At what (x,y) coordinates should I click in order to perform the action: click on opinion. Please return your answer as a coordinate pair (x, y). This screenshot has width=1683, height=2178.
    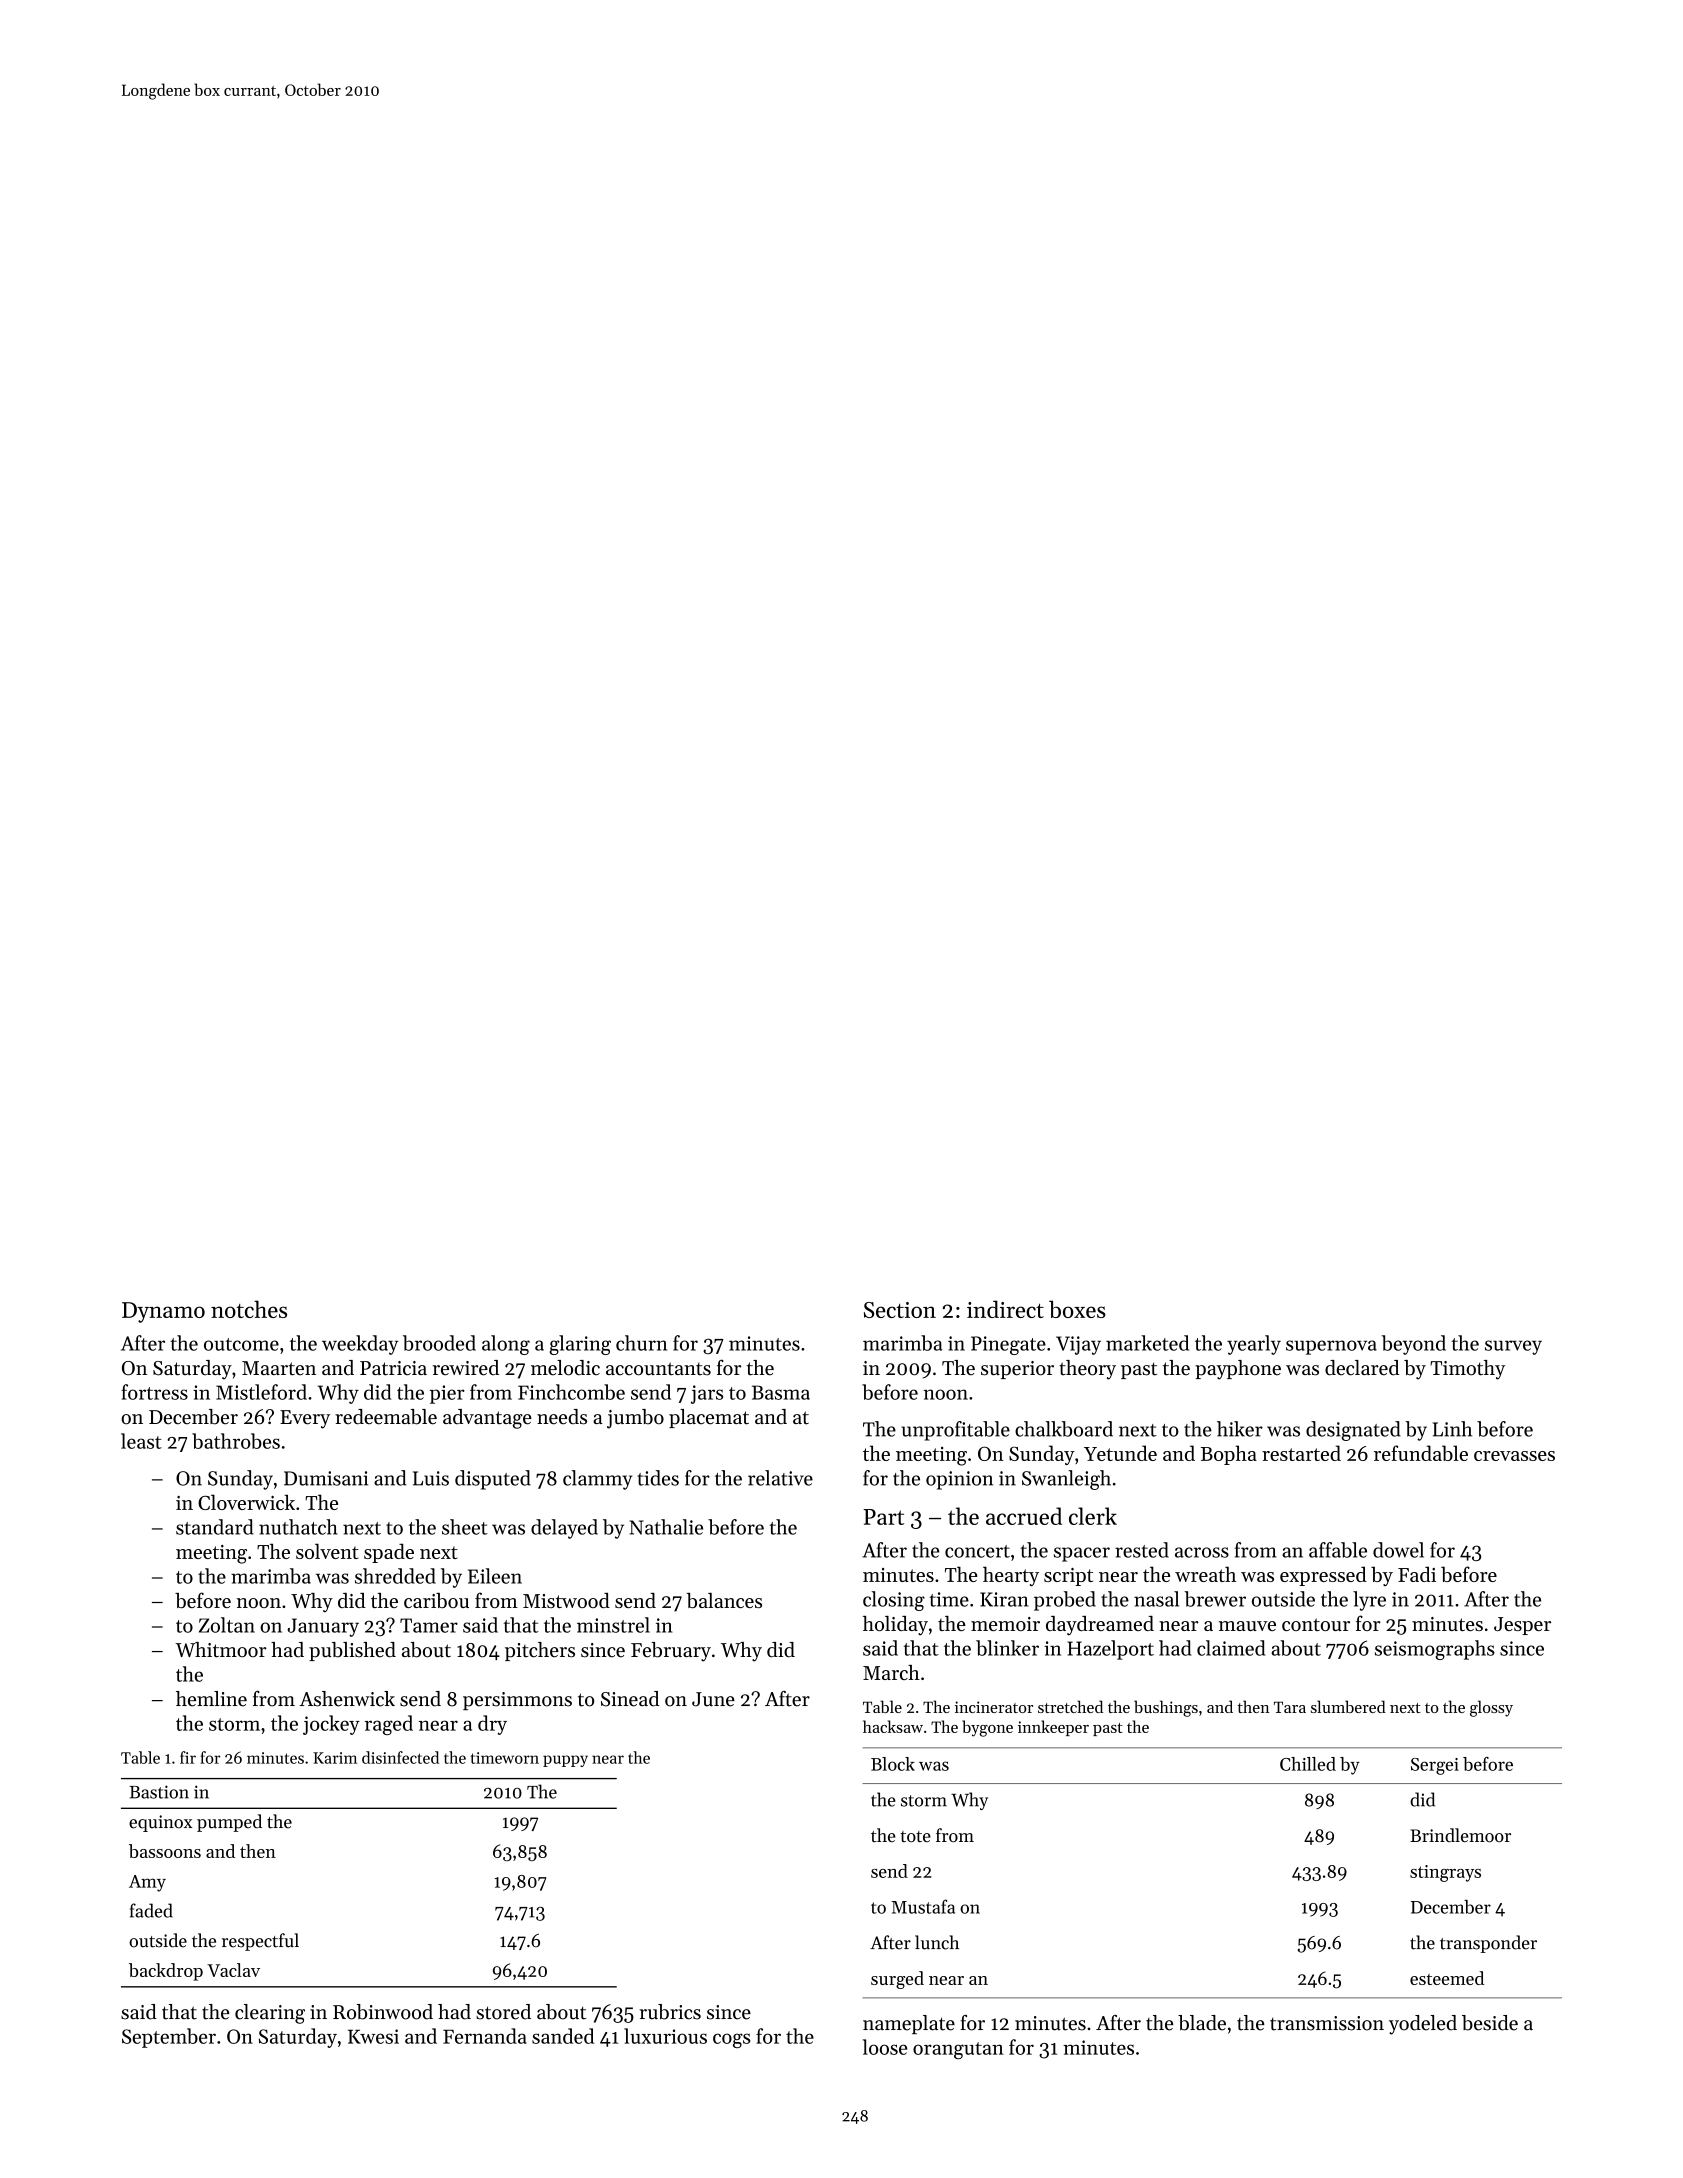
    Looking at the image, I should click on (959, 1480).
